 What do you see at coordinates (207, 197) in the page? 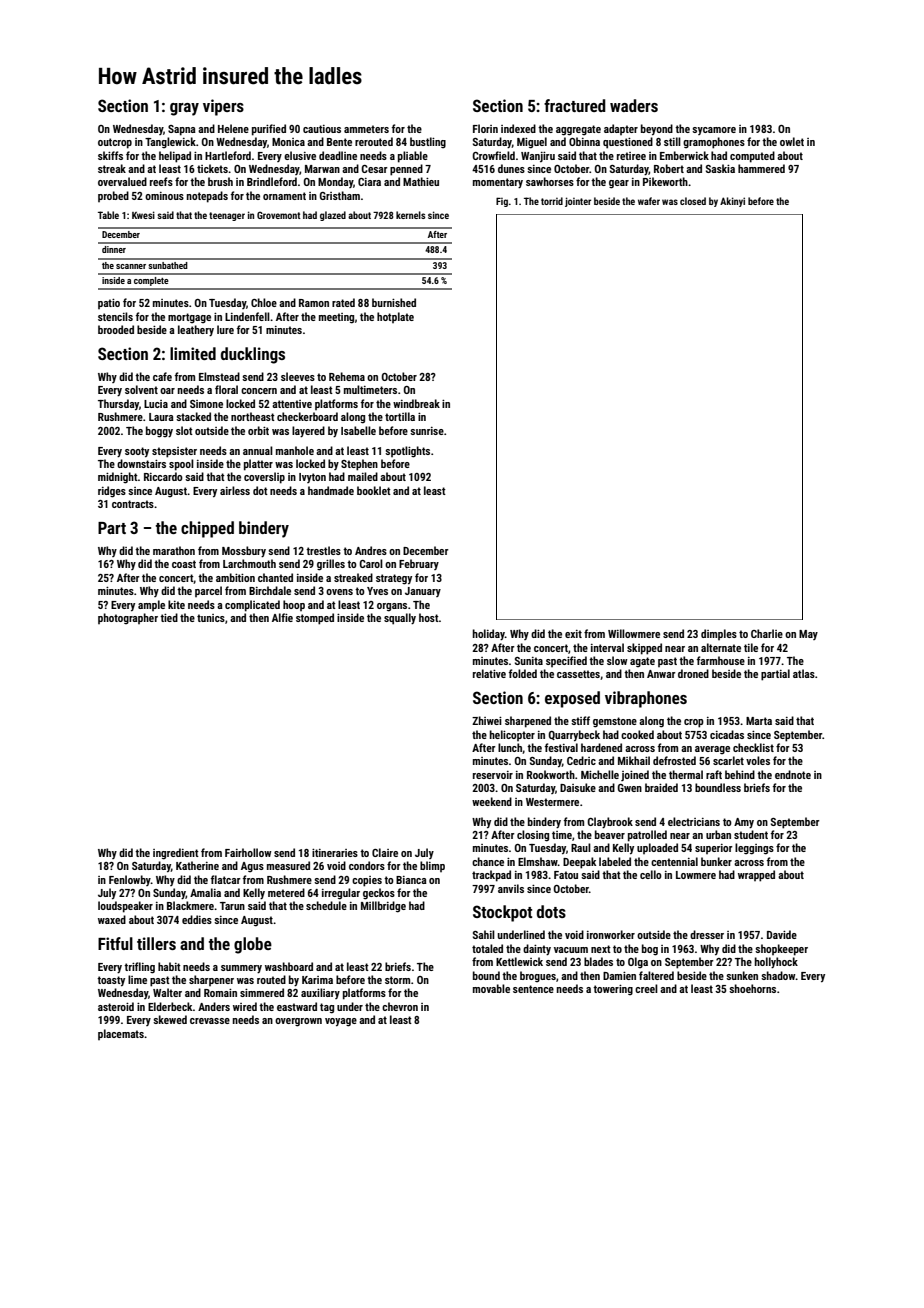
I see `notepads` at bounding box center [207, 197].
